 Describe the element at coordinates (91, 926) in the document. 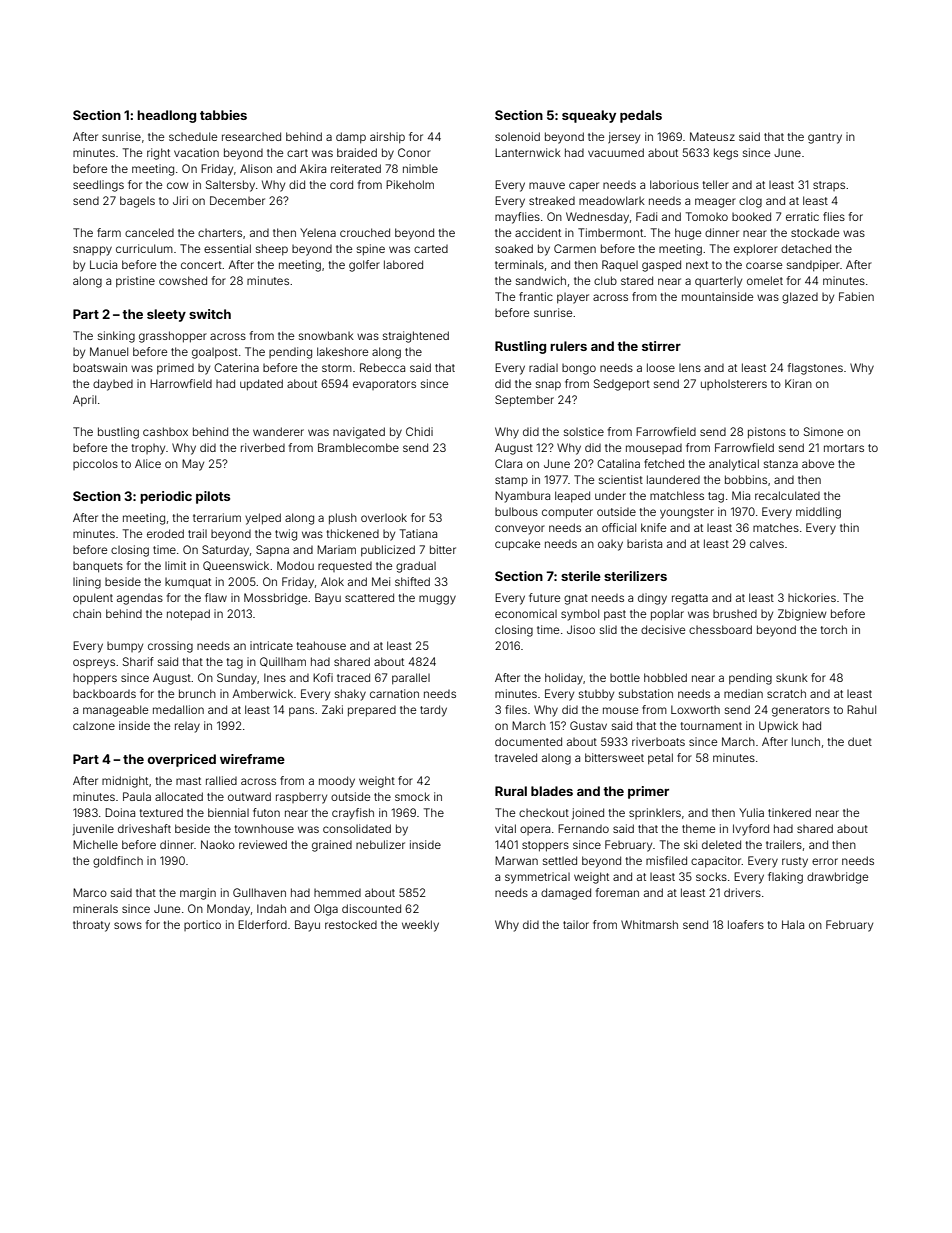

I see `throaty` at that location.
